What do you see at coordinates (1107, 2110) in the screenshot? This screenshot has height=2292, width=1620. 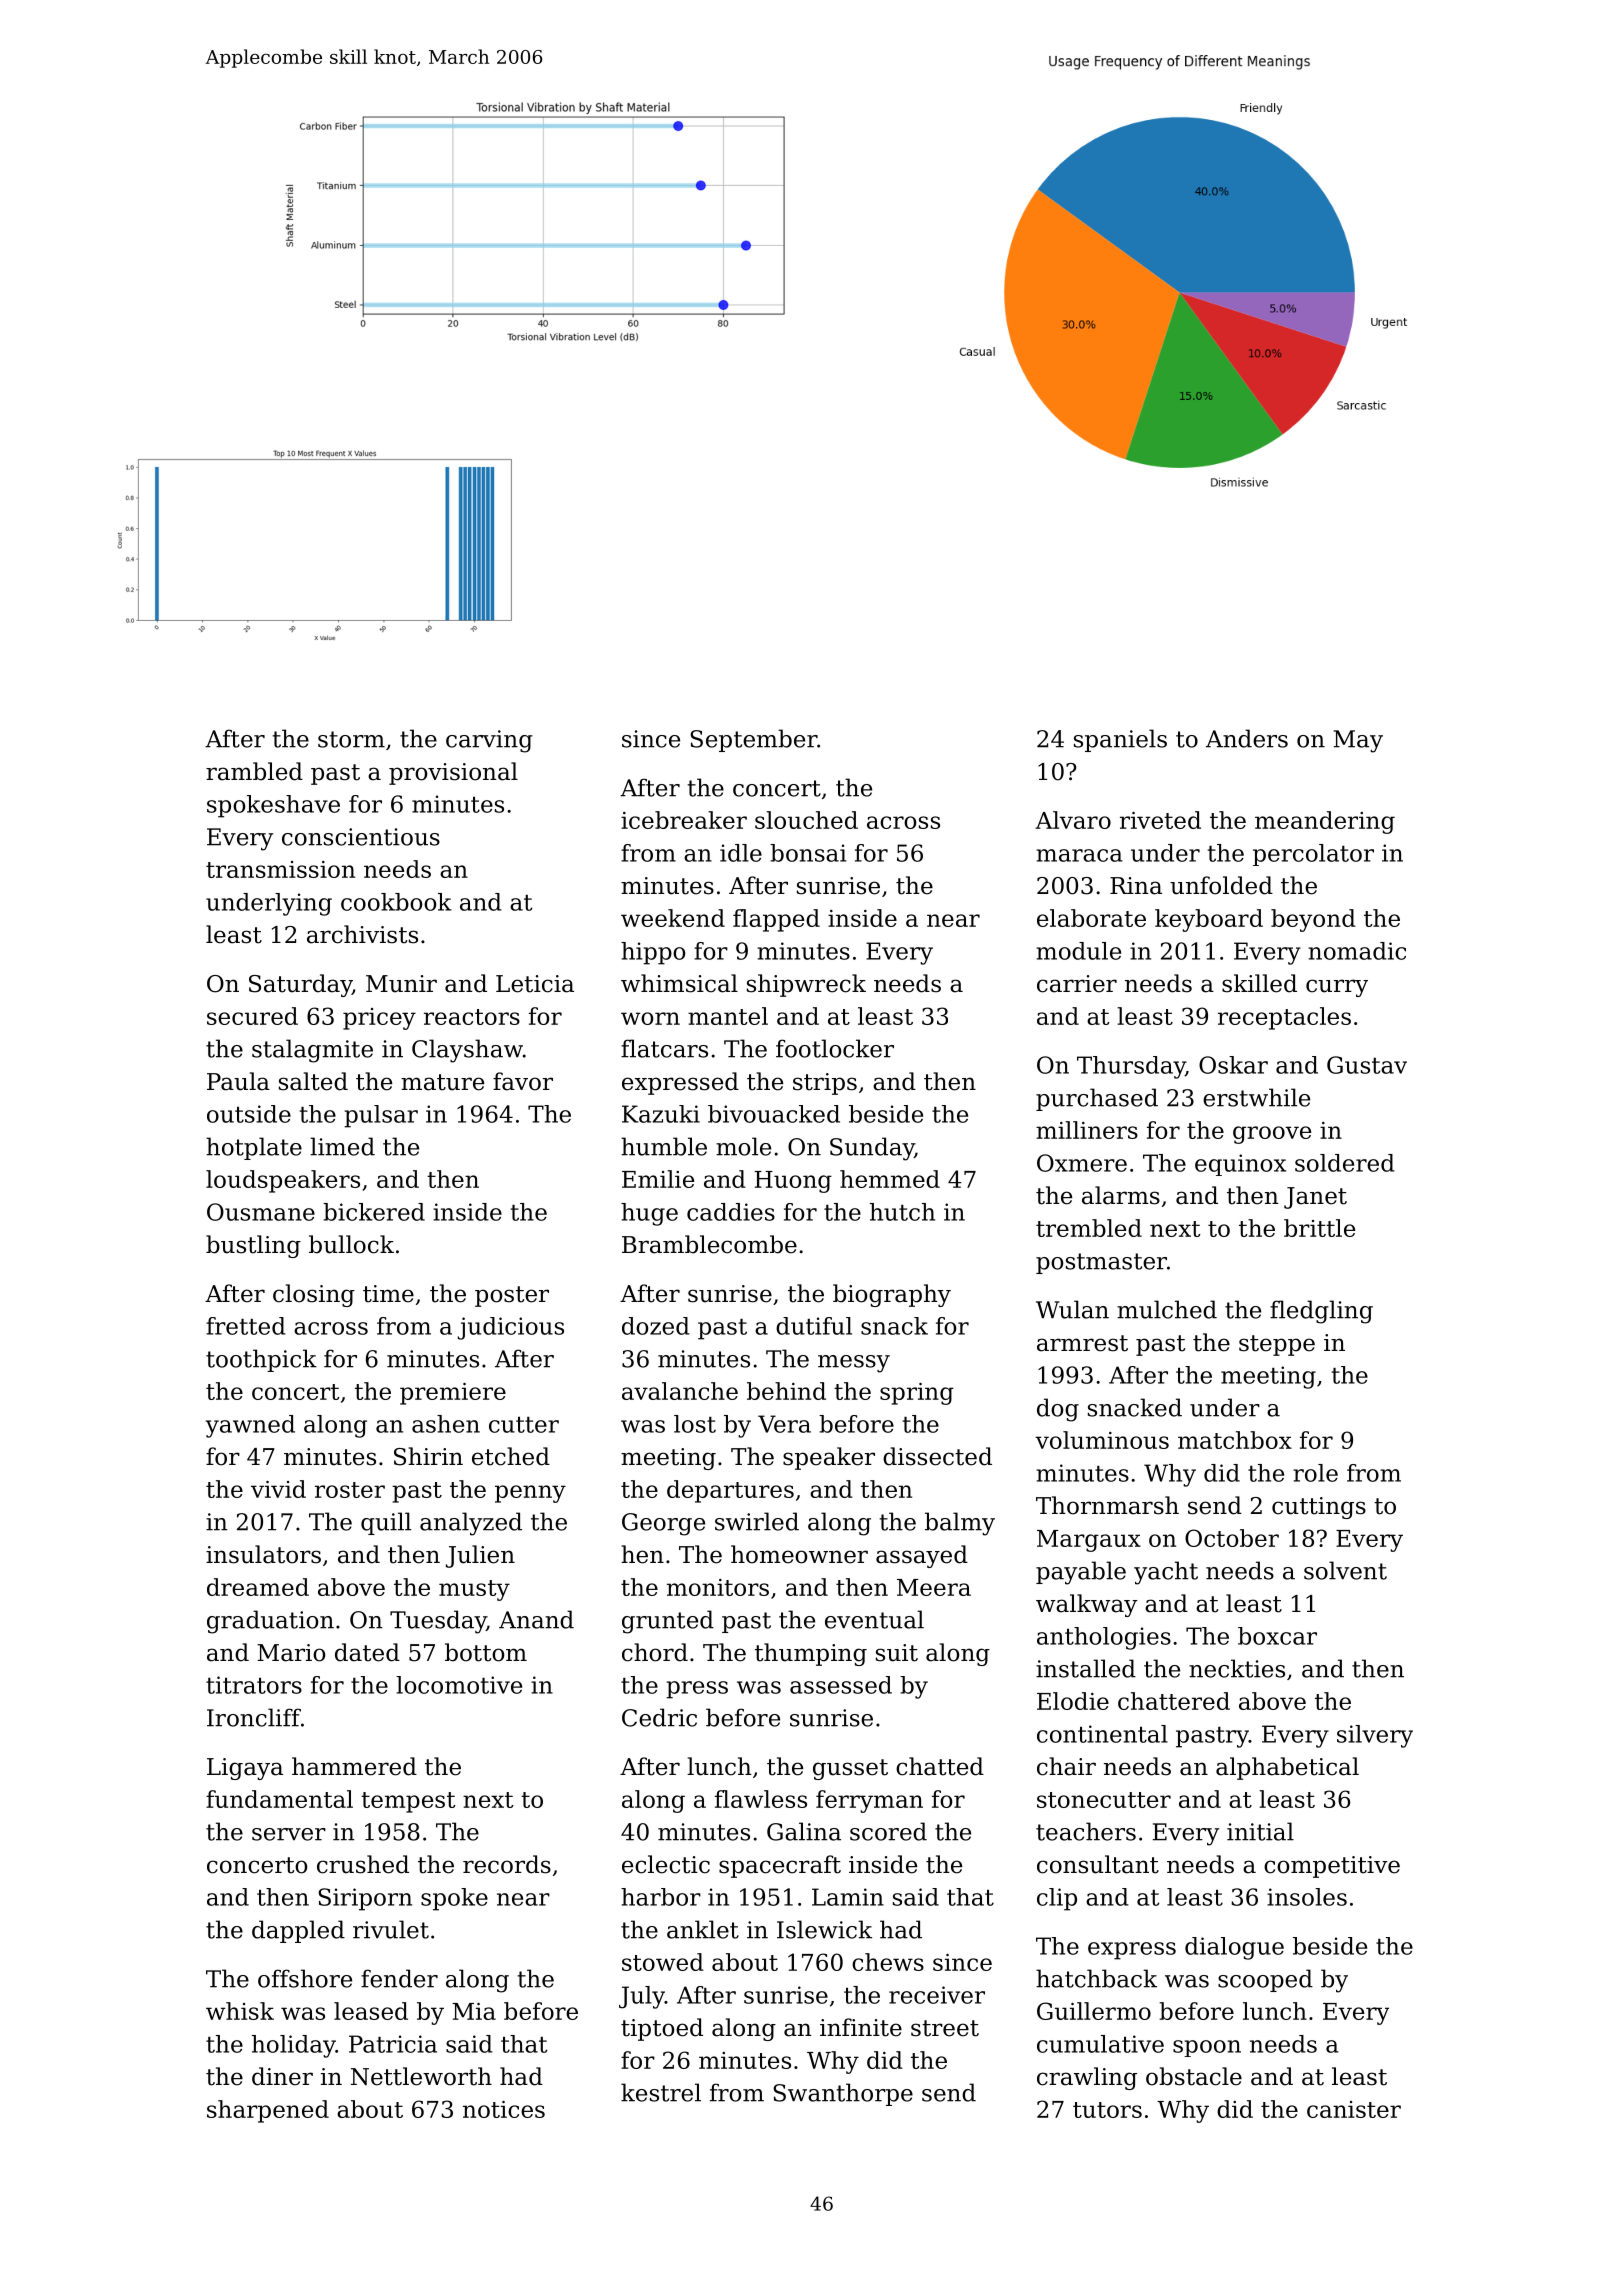 I see `tutors` at bounding box center [1107, 2110].
